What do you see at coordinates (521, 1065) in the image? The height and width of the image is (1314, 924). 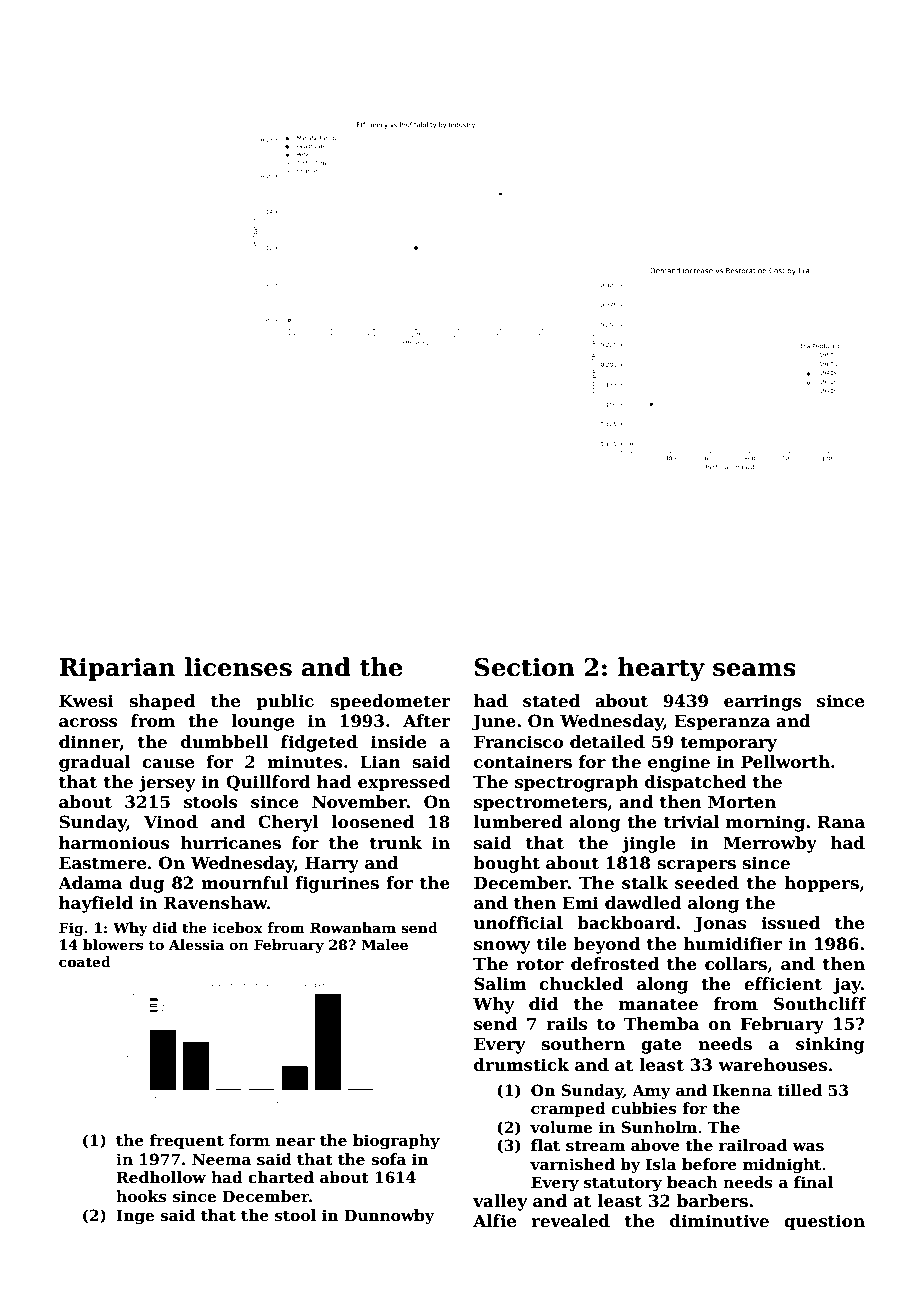 I see `drumstick` at bounding box center [521, 1065].
